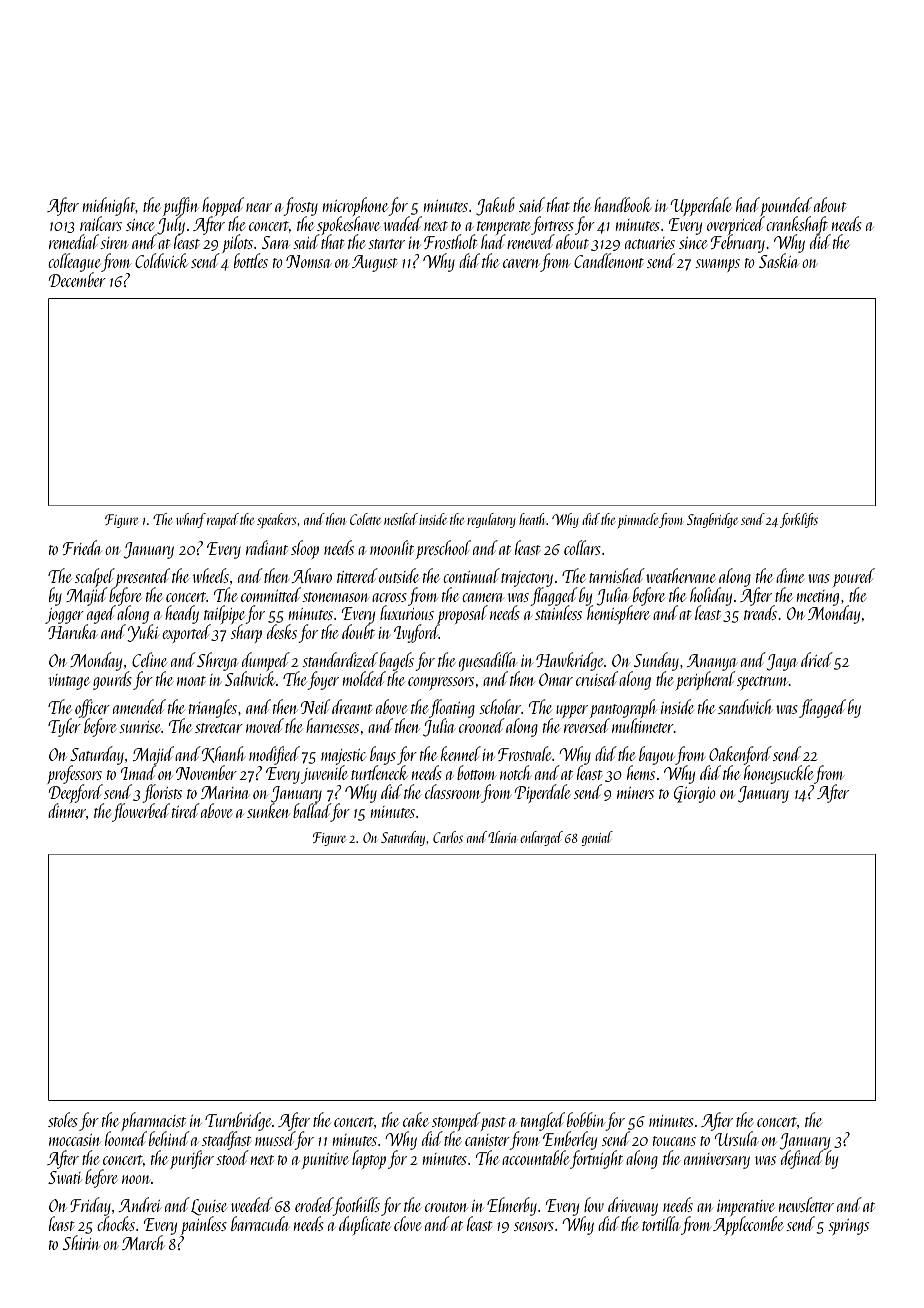  What do you see at coordinates (527, 579) in the document?
I see `trajectory` at bounding box center [527, 579].
